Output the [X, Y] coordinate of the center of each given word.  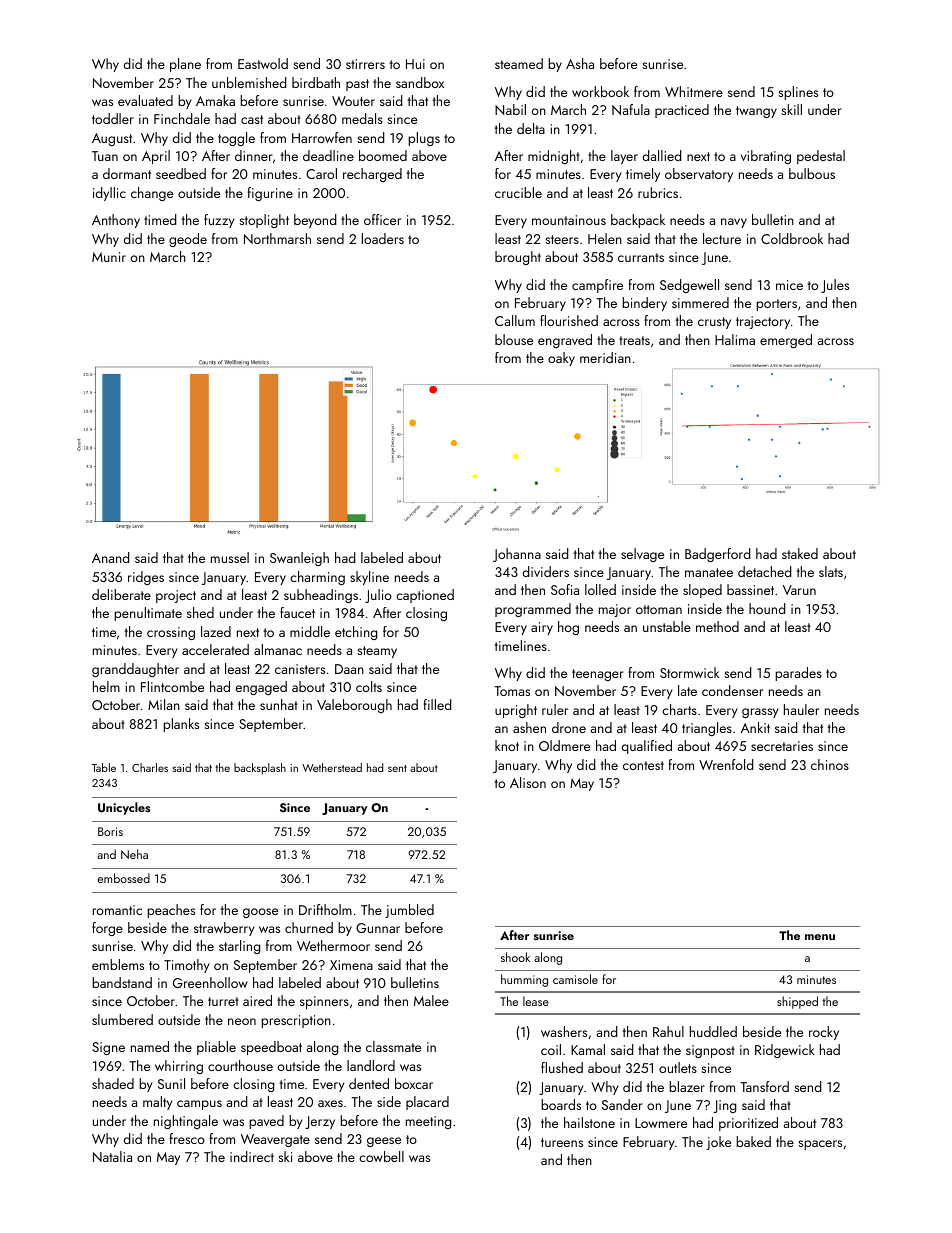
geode [188, 240]
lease [536, 1001]
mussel [230, 557]
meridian [605, 357]
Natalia [112, 1156]
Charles [150, 767]
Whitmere [694, 91]
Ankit [755, 727]
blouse [514, 339]
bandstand [122, 982]
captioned [425, 596]
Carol [321, 173]
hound [767, 608]
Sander [622, 1104]
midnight [554, 157]
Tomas [512, 691]
